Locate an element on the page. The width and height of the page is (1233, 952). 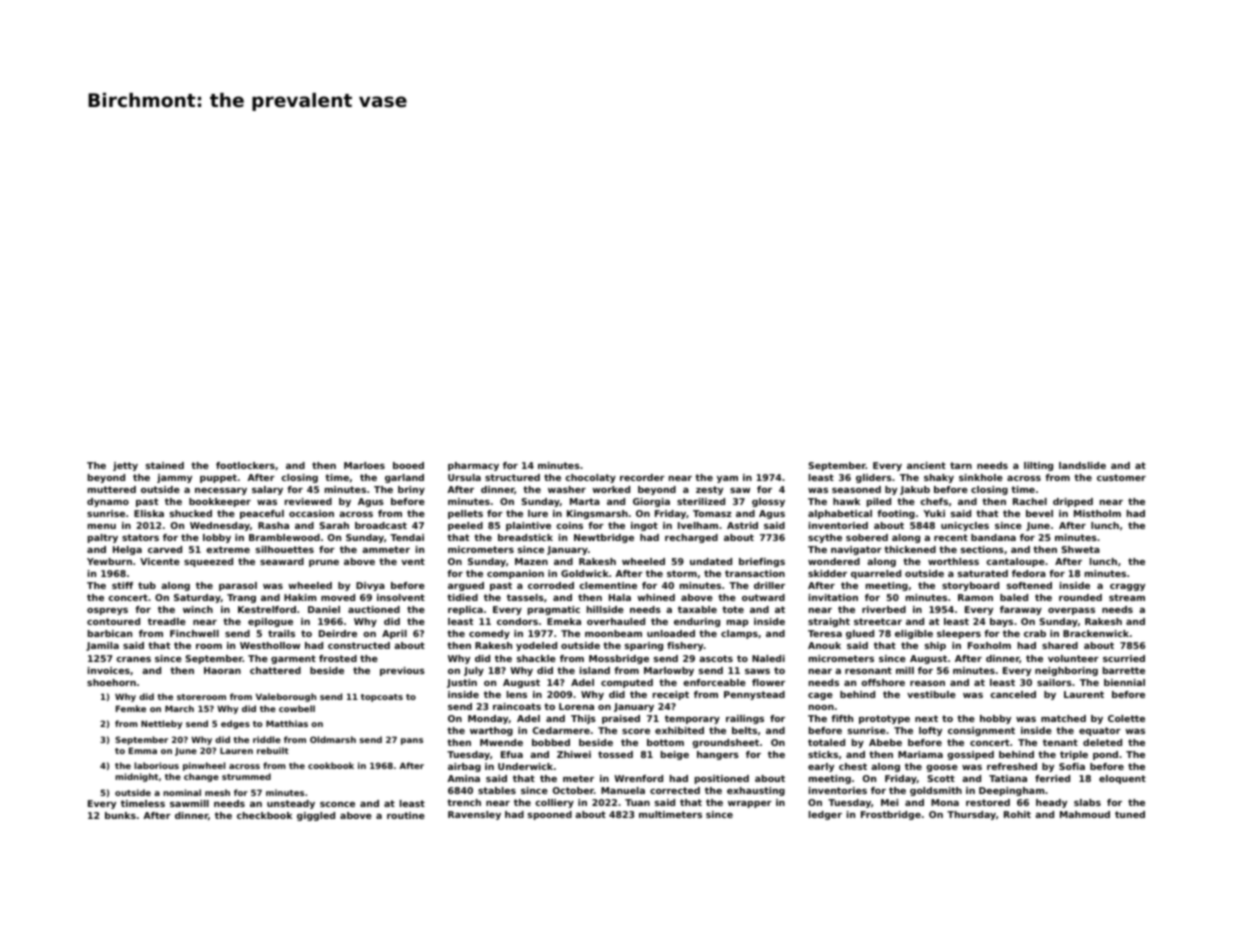
lofty is located at coordinates (930, 731).
